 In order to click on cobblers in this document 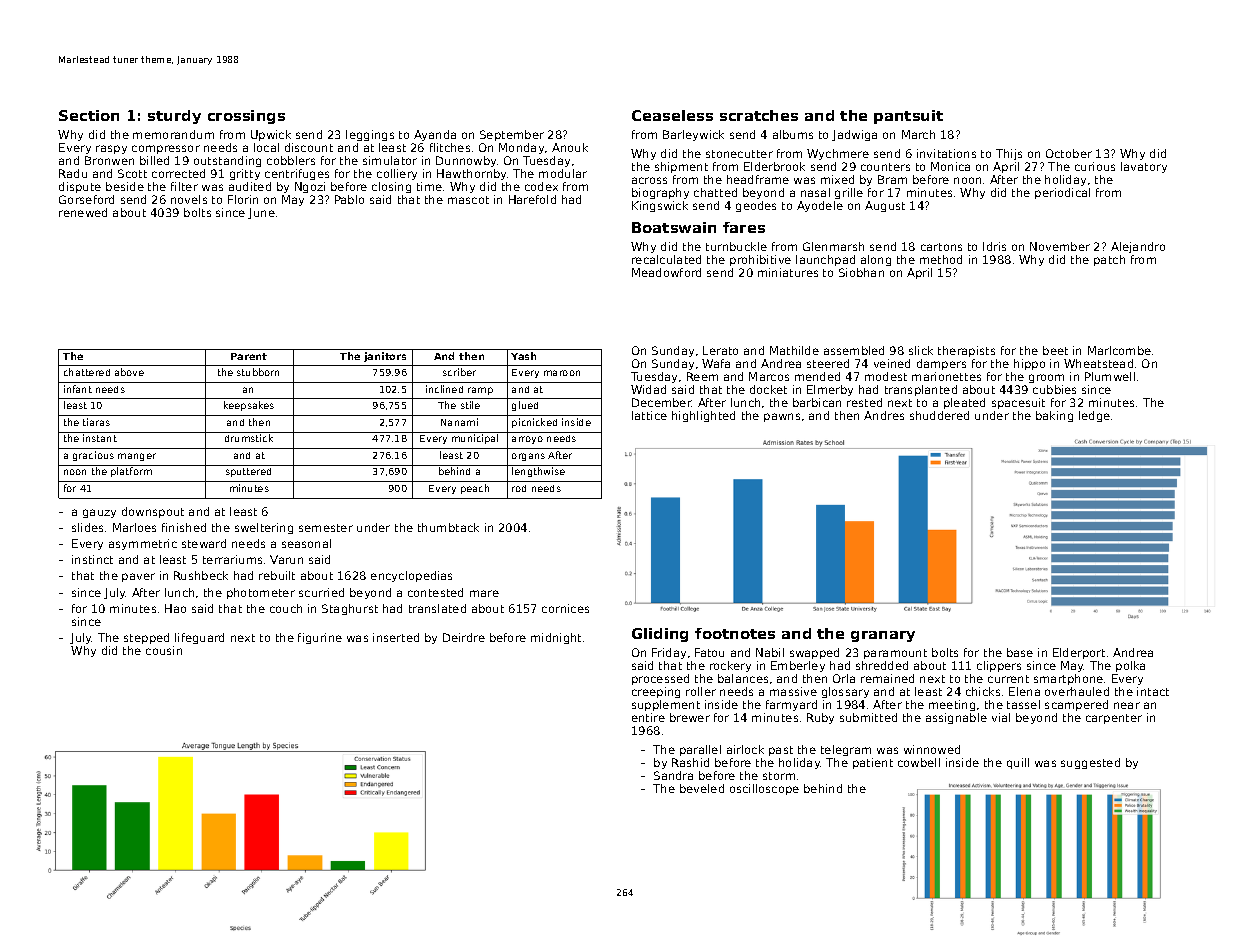, I will do `click(291, 160)`.
